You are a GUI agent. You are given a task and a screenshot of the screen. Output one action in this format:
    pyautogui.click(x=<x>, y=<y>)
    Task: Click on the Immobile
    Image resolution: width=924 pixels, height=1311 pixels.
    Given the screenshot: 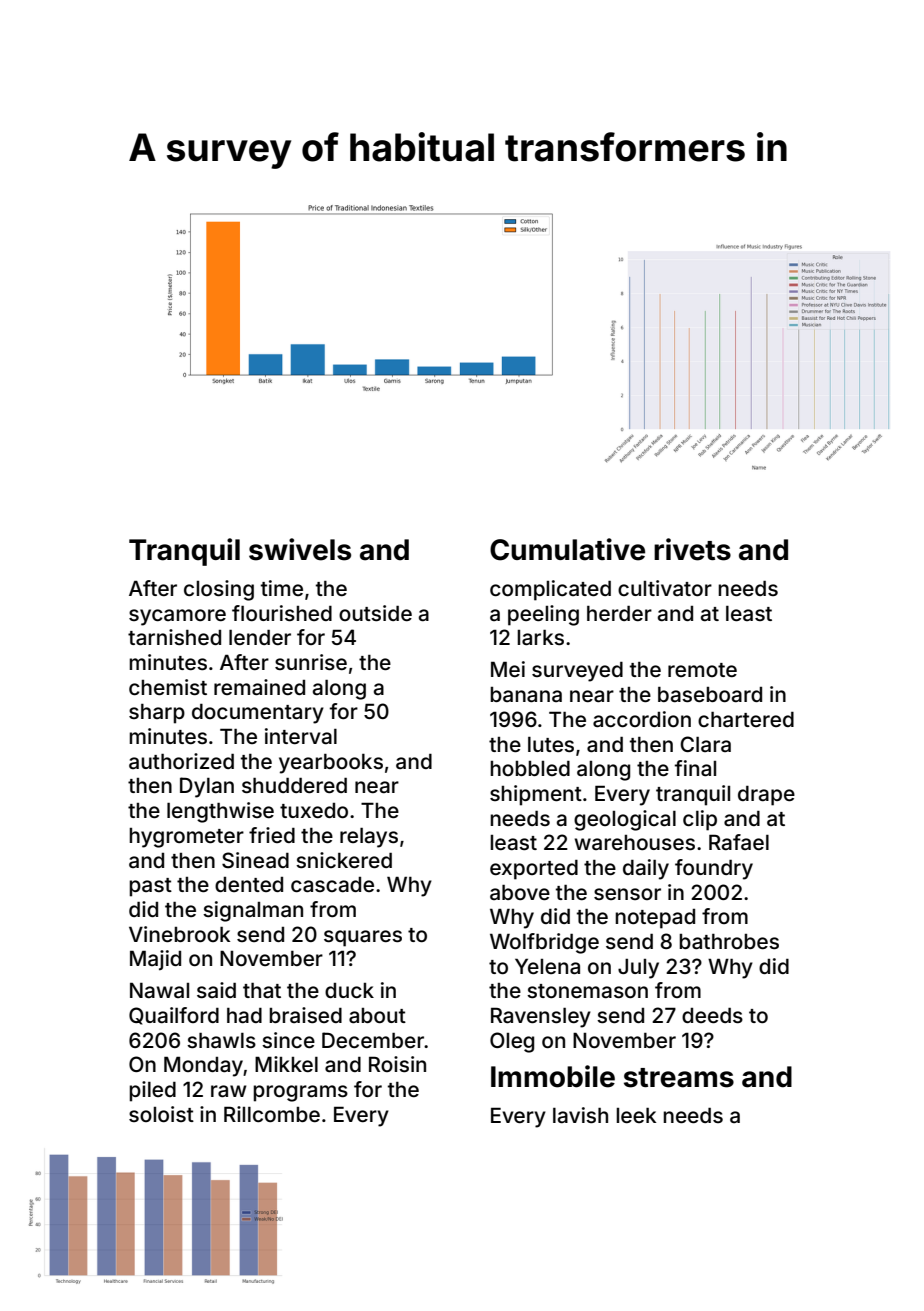 What is the action you would take?
    pyautogui.click(x=553, y=1076)
